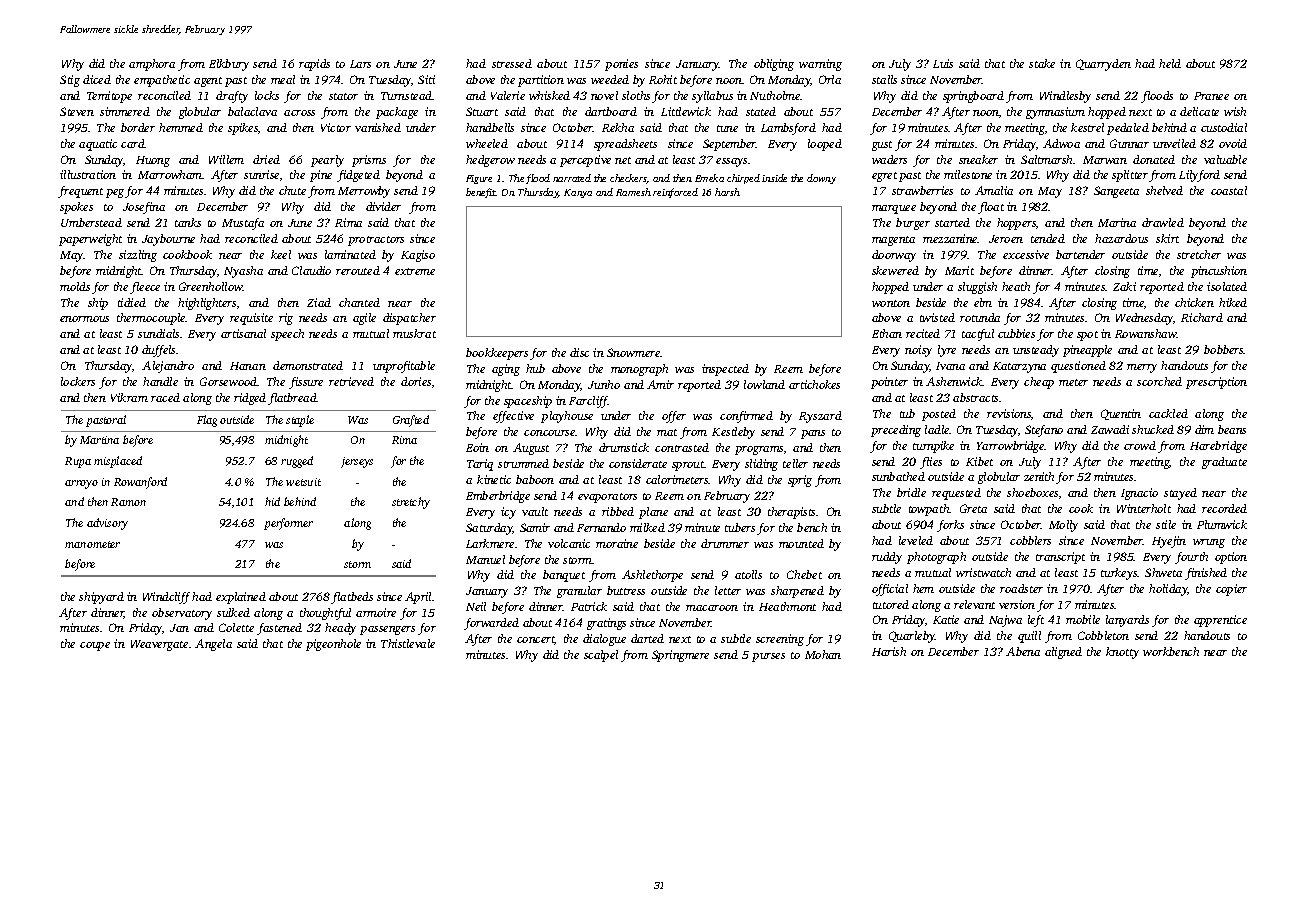 This screenshot has height=924, width=1308. I want to click on scalpel, so click(601, 656).
